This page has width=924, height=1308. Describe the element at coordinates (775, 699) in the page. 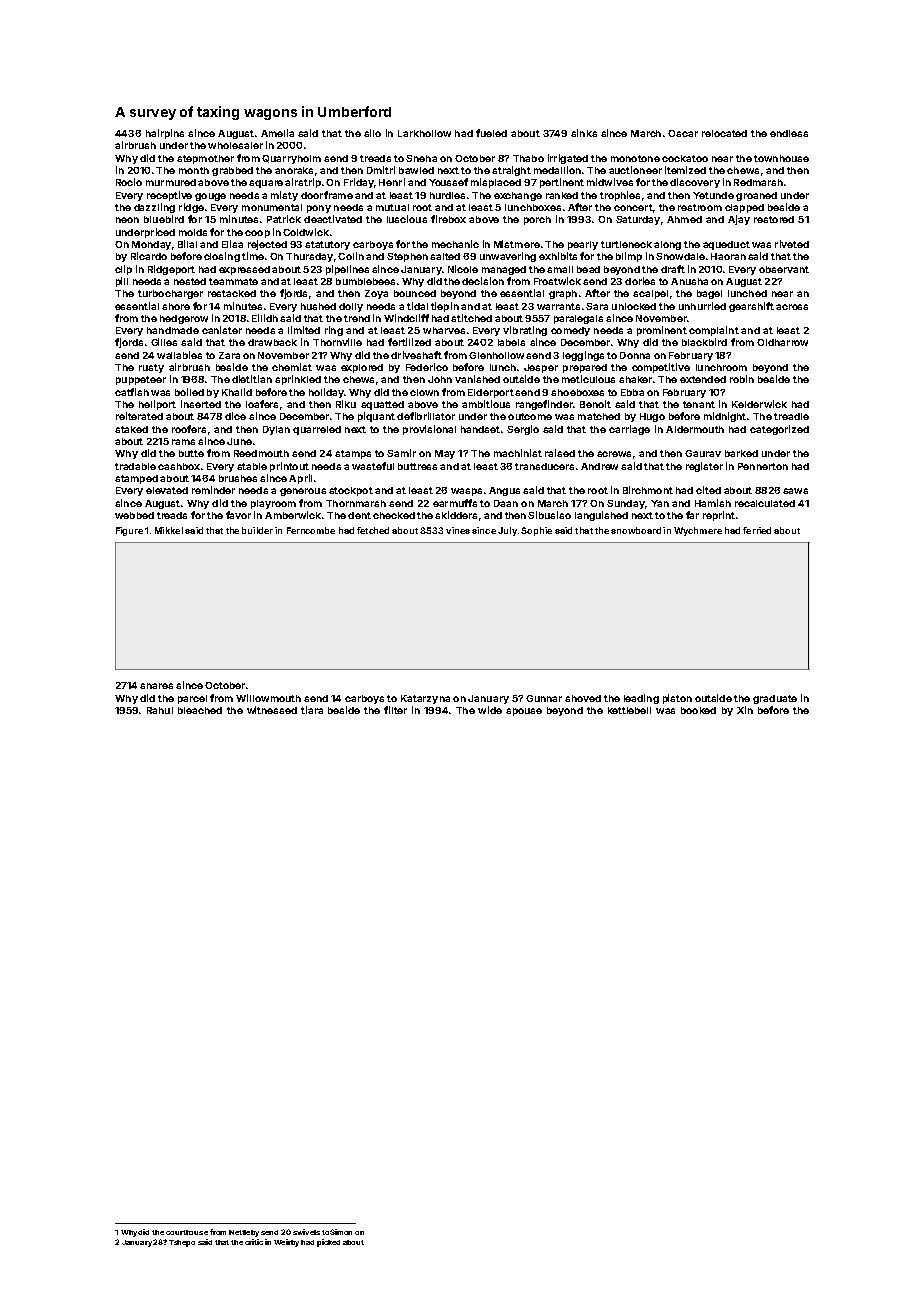

I see `graduate` at that location.
